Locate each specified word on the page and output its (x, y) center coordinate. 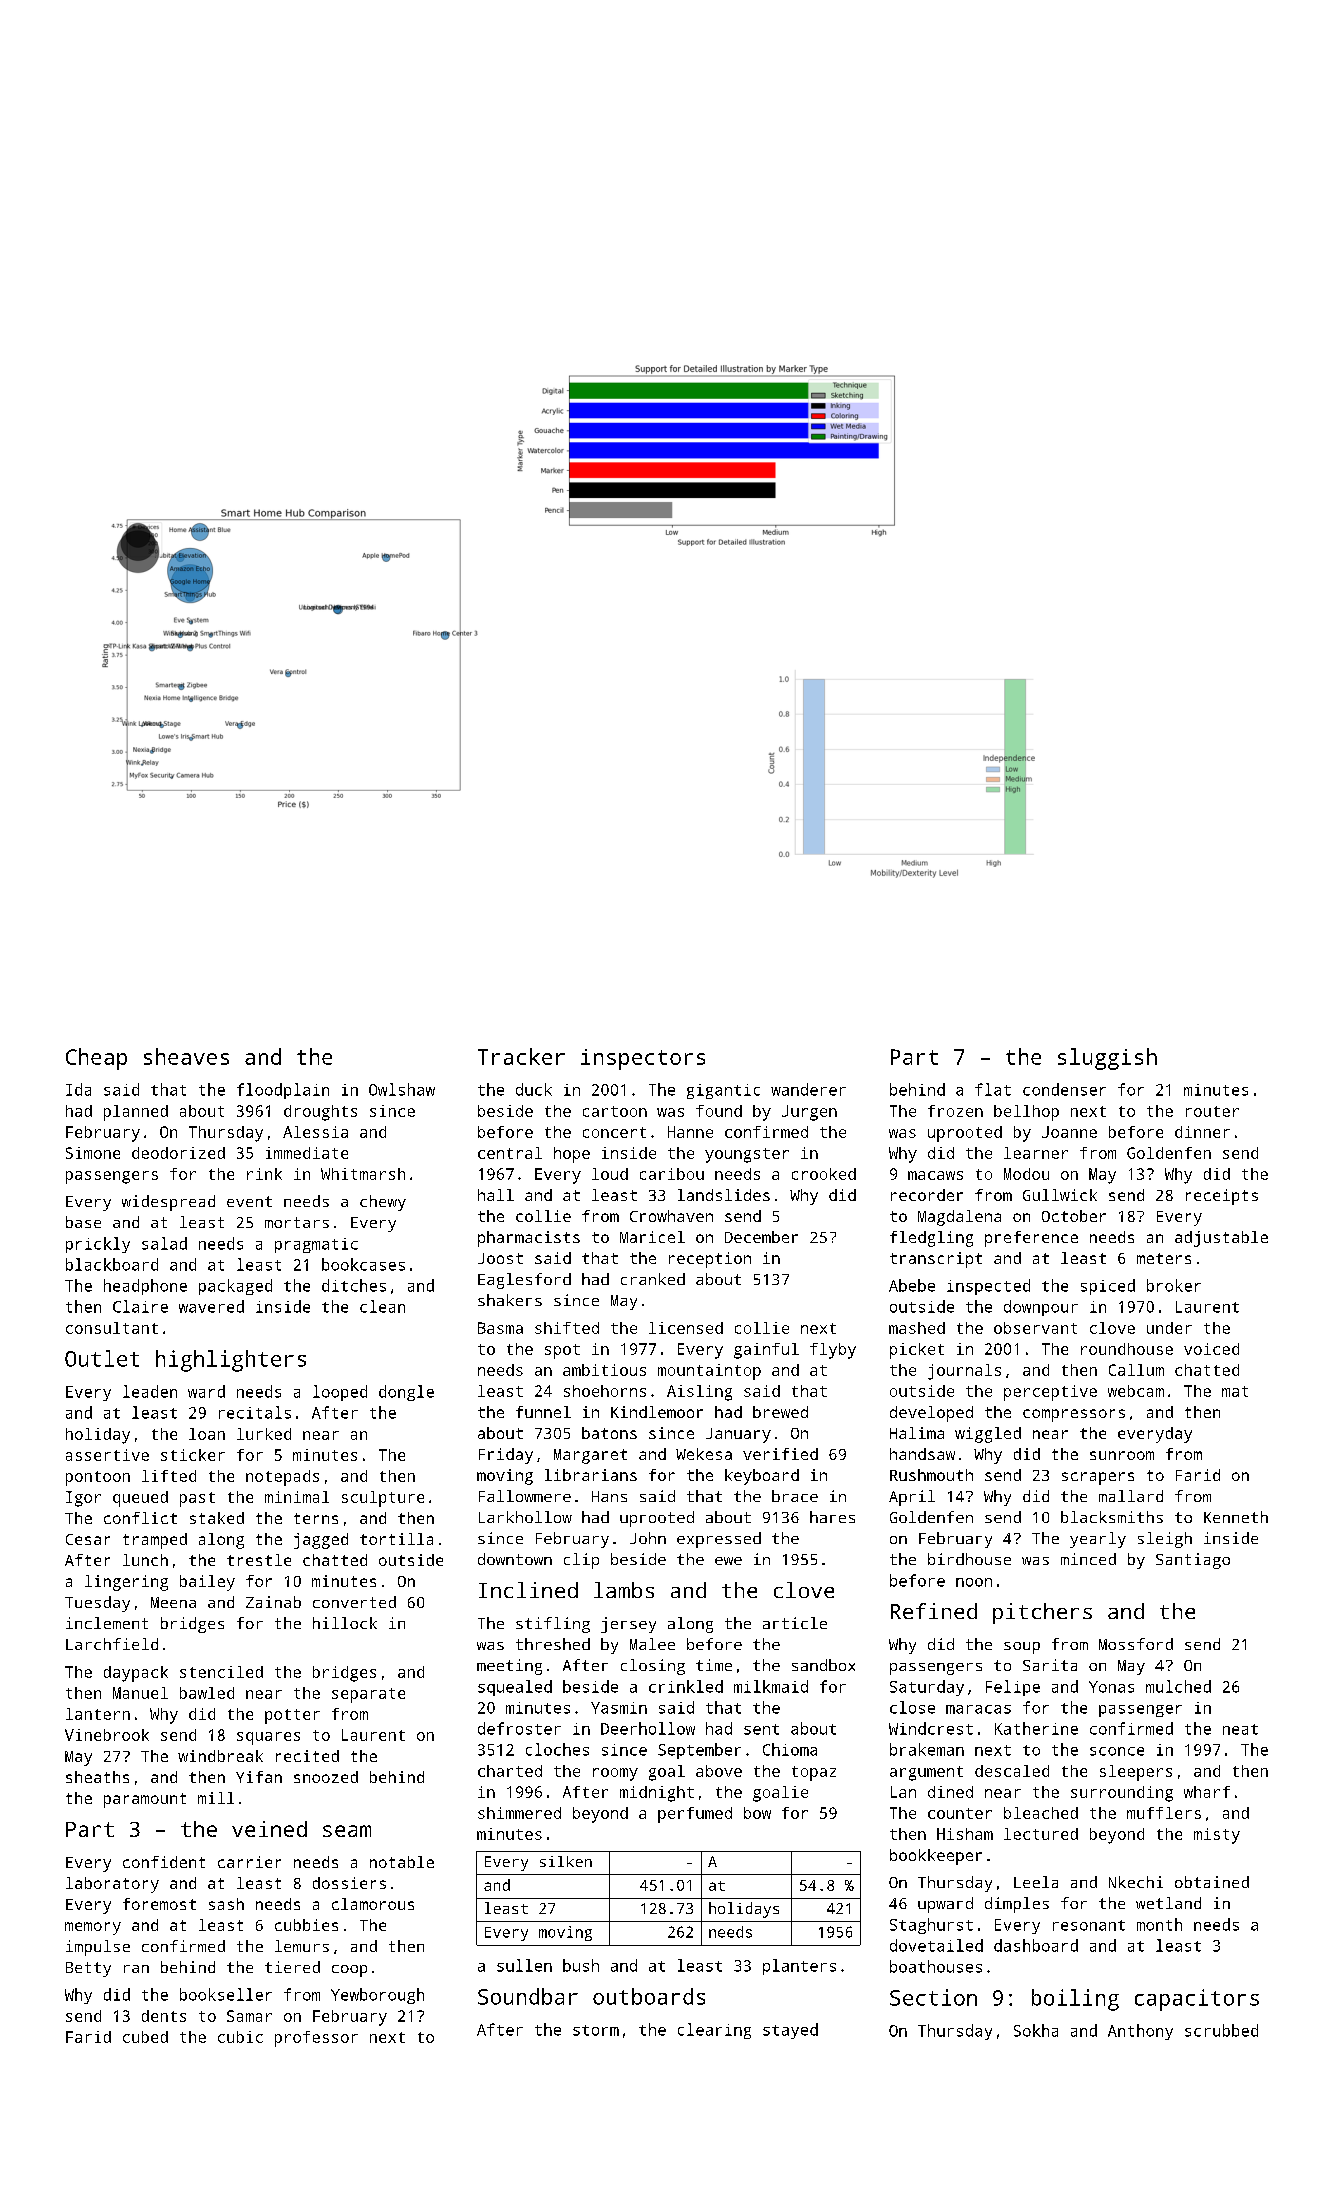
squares (268, 1738)
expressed (719, 1540)
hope (572, 1155)
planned (136, 1113)
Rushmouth (931, 1475)
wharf (1207, 1792)
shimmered (519, 1813)
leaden (150, 1391)
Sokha (1036, 2030)
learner (1036, 1153)
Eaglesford (524, 1281)
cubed (145, 2037)
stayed (790, 2031)
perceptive (1050, 1393)
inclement (107, 1623)
